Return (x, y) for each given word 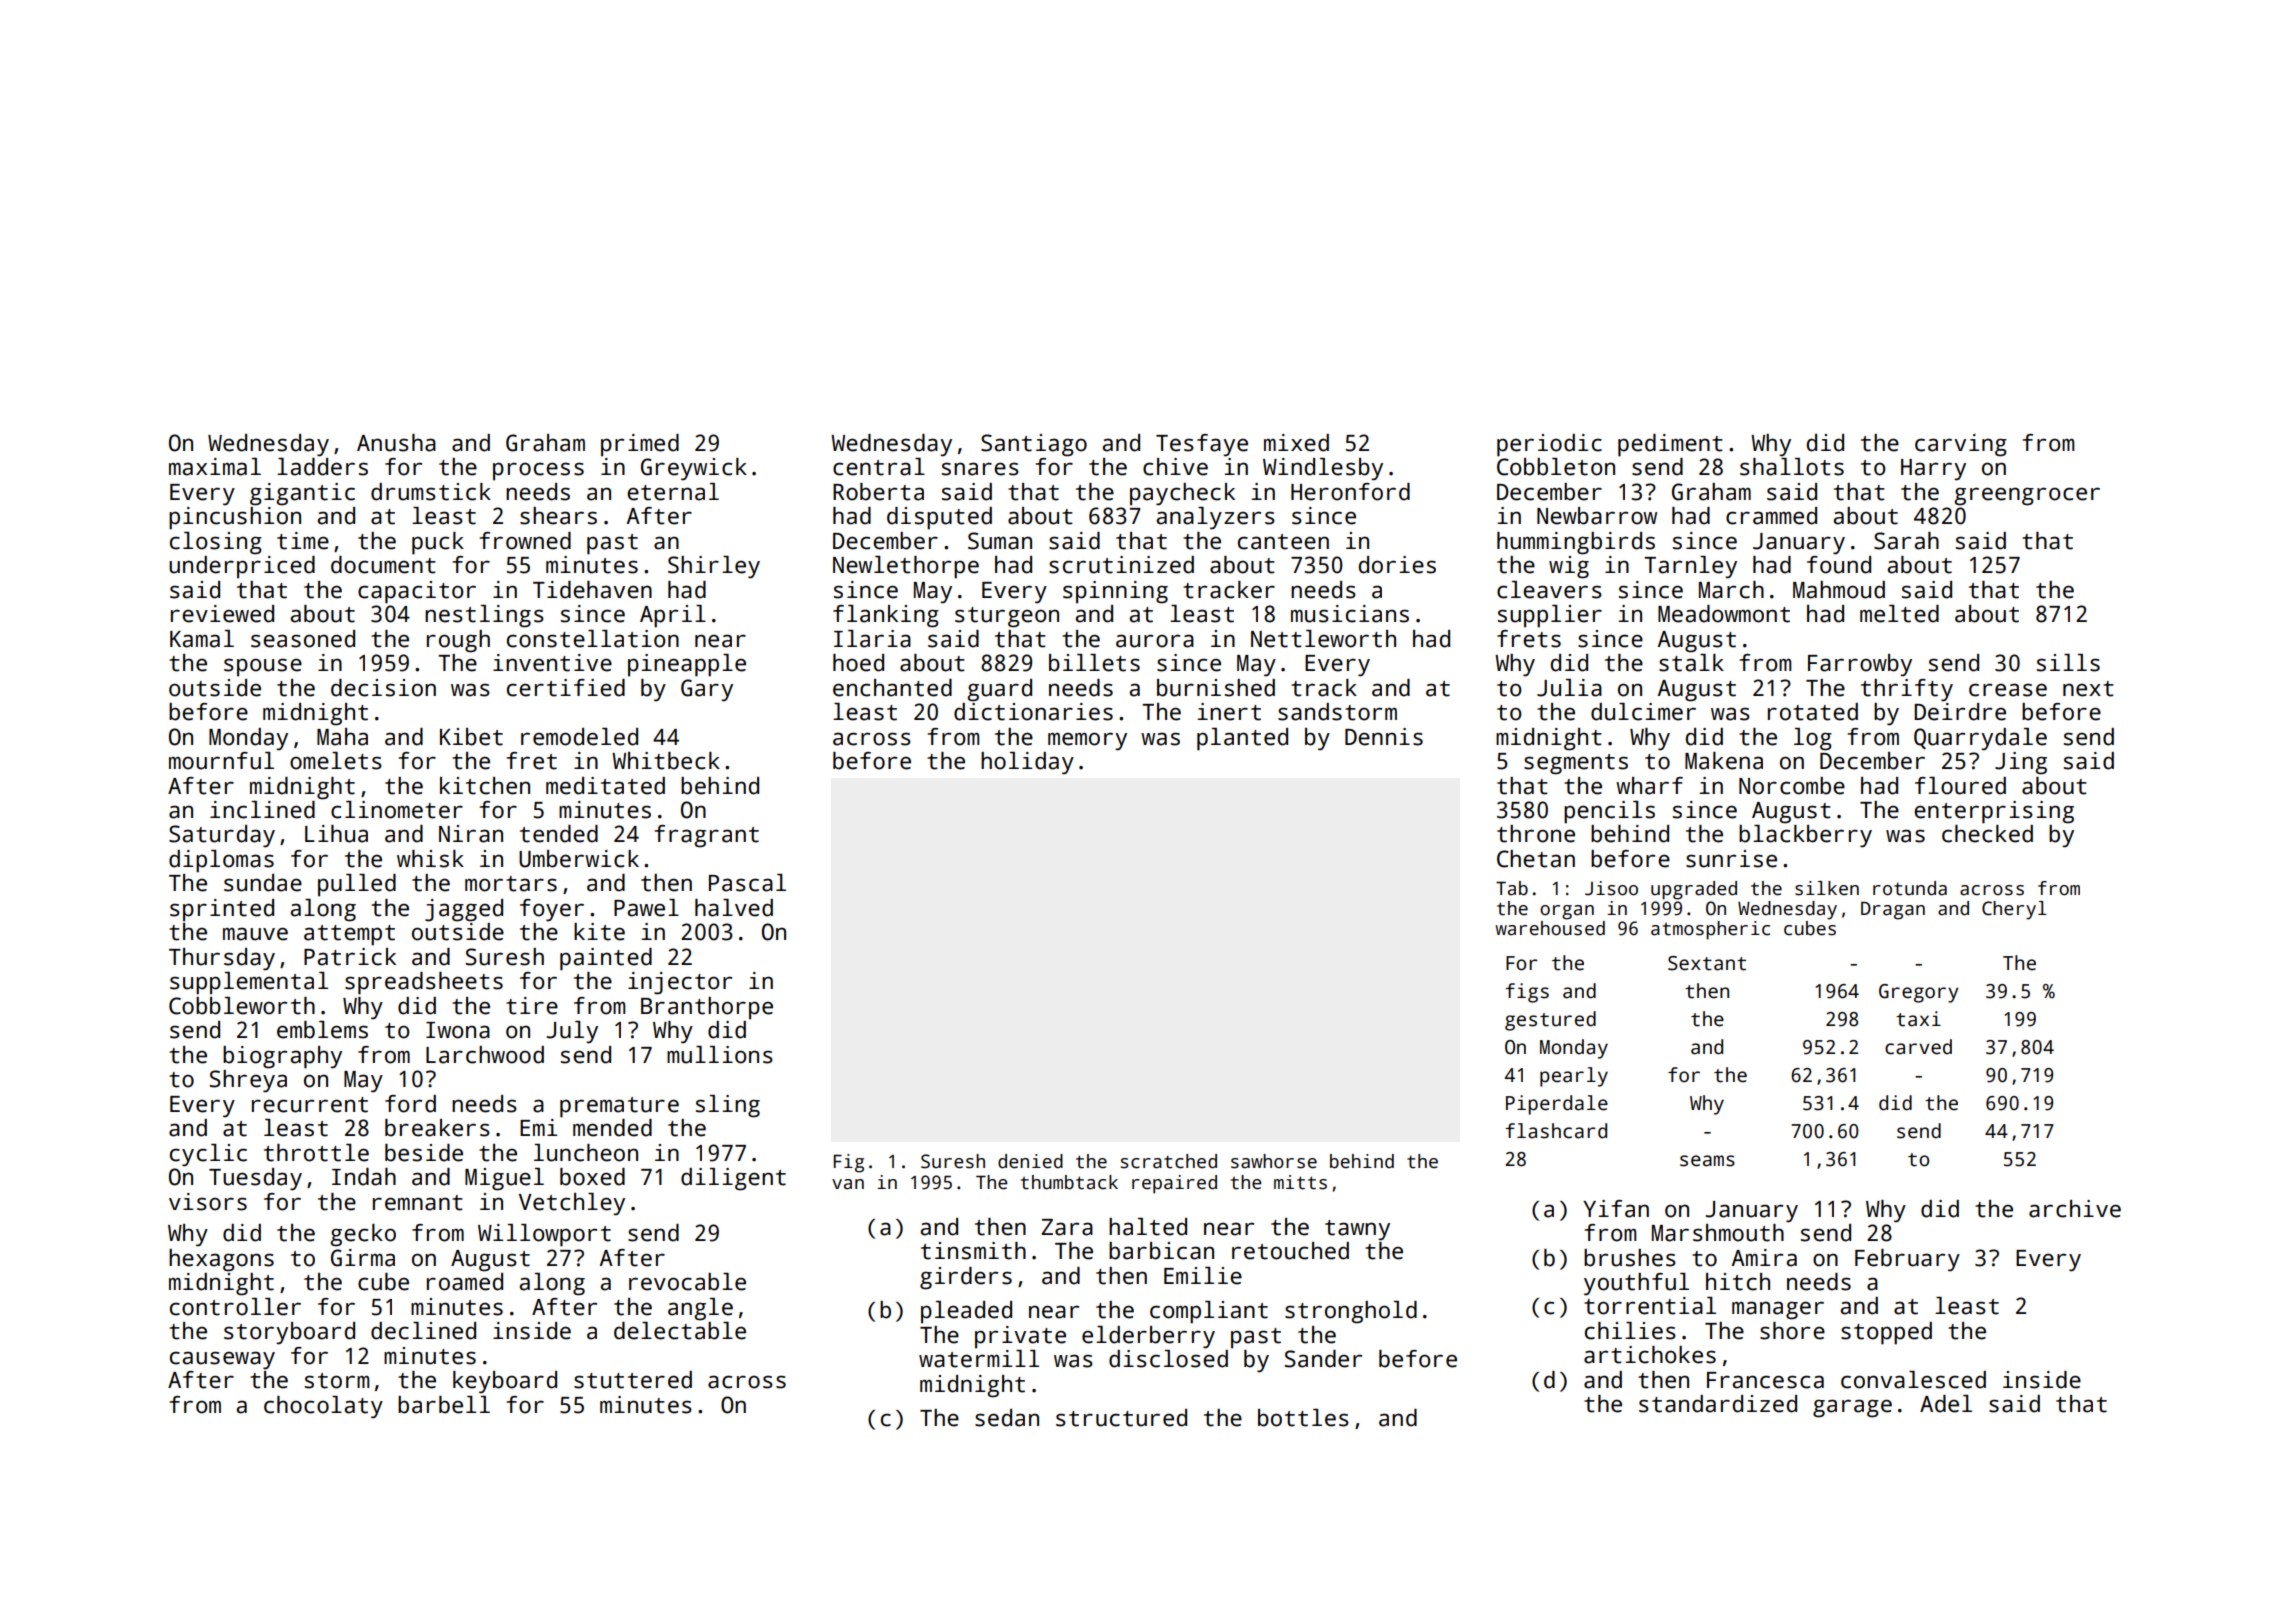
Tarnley (1690, 567)
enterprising (1994, 812)
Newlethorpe (906, 567)
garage (1852, 1408)
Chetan (1536, 859)
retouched (1290, 1251)
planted (1242, 739)
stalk (1691, 663)
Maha (342, 737)
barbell (444, 1405)
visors (208, 1202)
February (1907, 1260)
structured (1121, 1418)
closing (216, 543)
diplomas (221, 861)
